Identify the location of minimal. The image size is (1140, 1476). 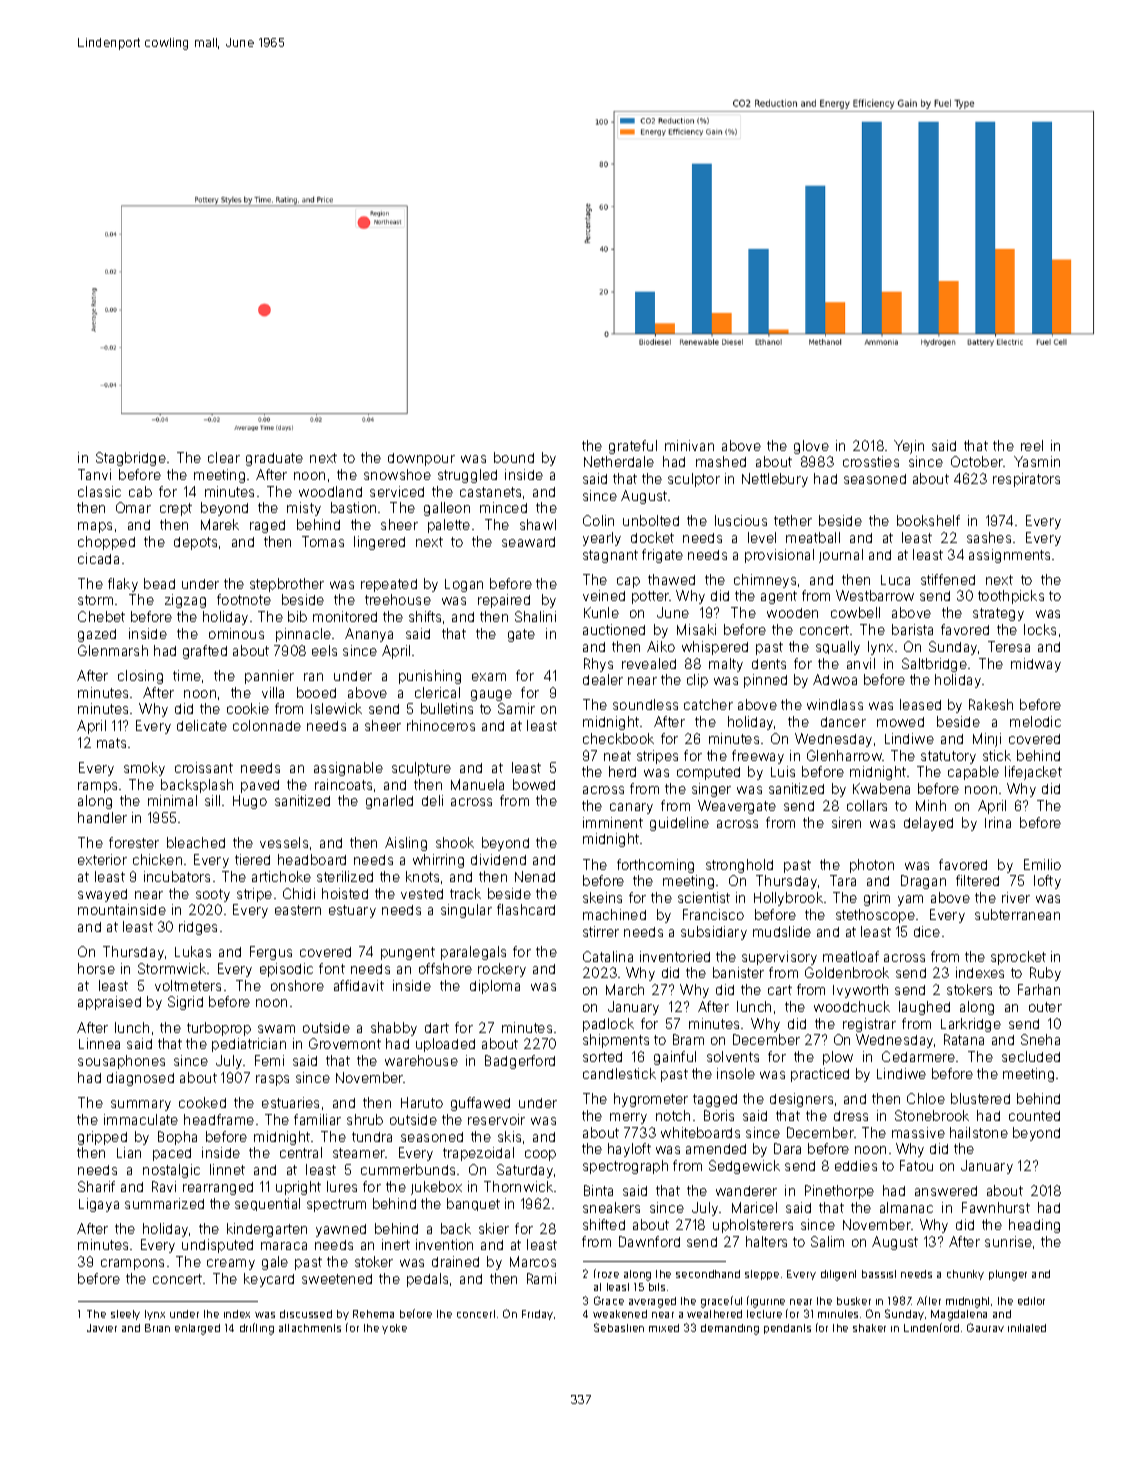
(172, 800).
